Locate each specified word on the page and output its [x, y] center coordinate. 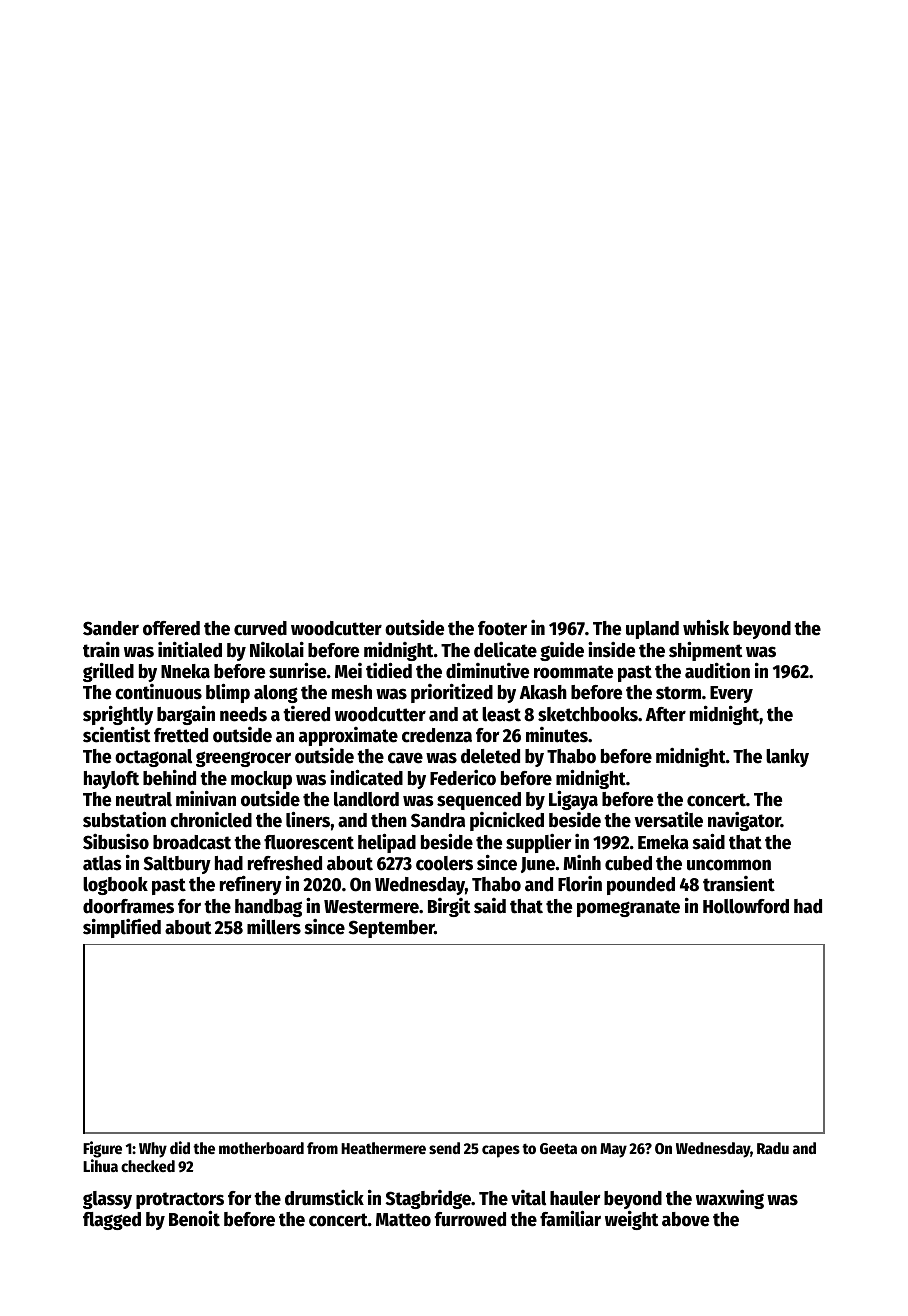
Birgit [449, 907]
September [392, 929]
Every [731, 694]
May [613, 1150]
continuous [158, 692]
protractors [180, 1201]
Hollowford [746, 906]
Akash [543, 692]
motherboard [261, 1148]
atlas [102, 863]
